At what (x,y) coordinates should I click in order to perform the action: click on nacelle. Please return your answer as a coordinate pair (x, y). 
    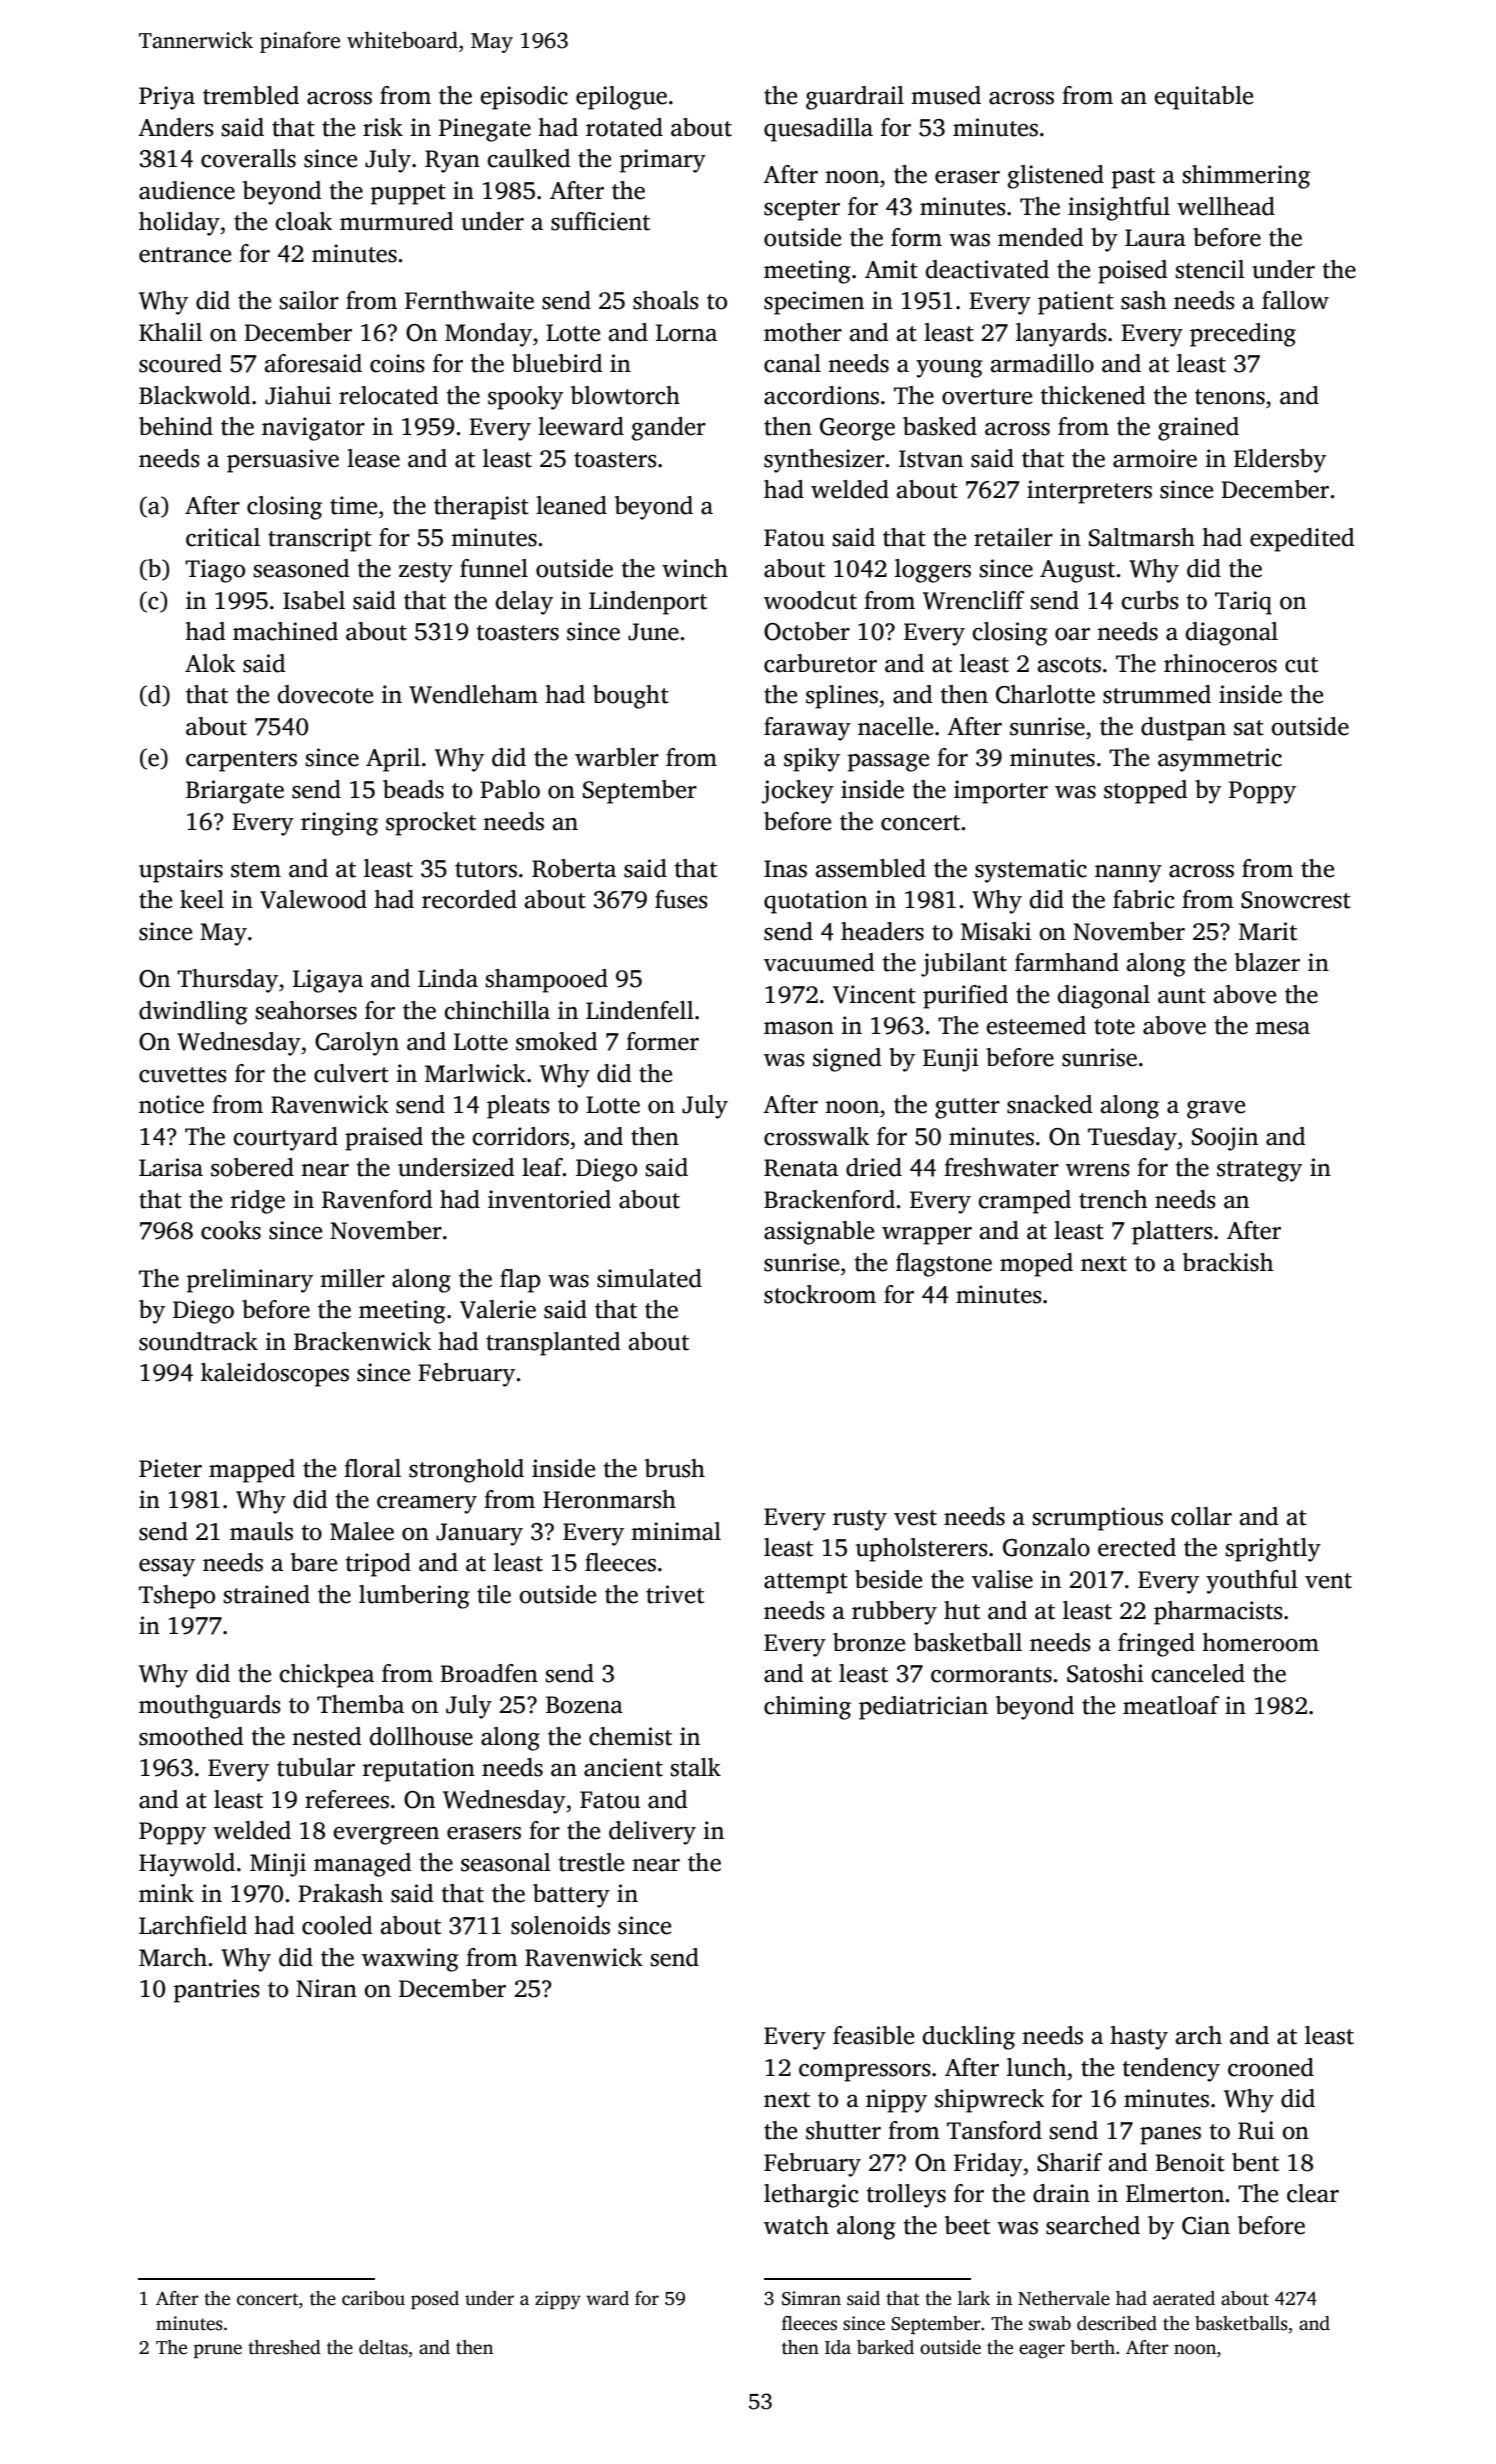
    Looking at the image, I should click on (895, 726).
